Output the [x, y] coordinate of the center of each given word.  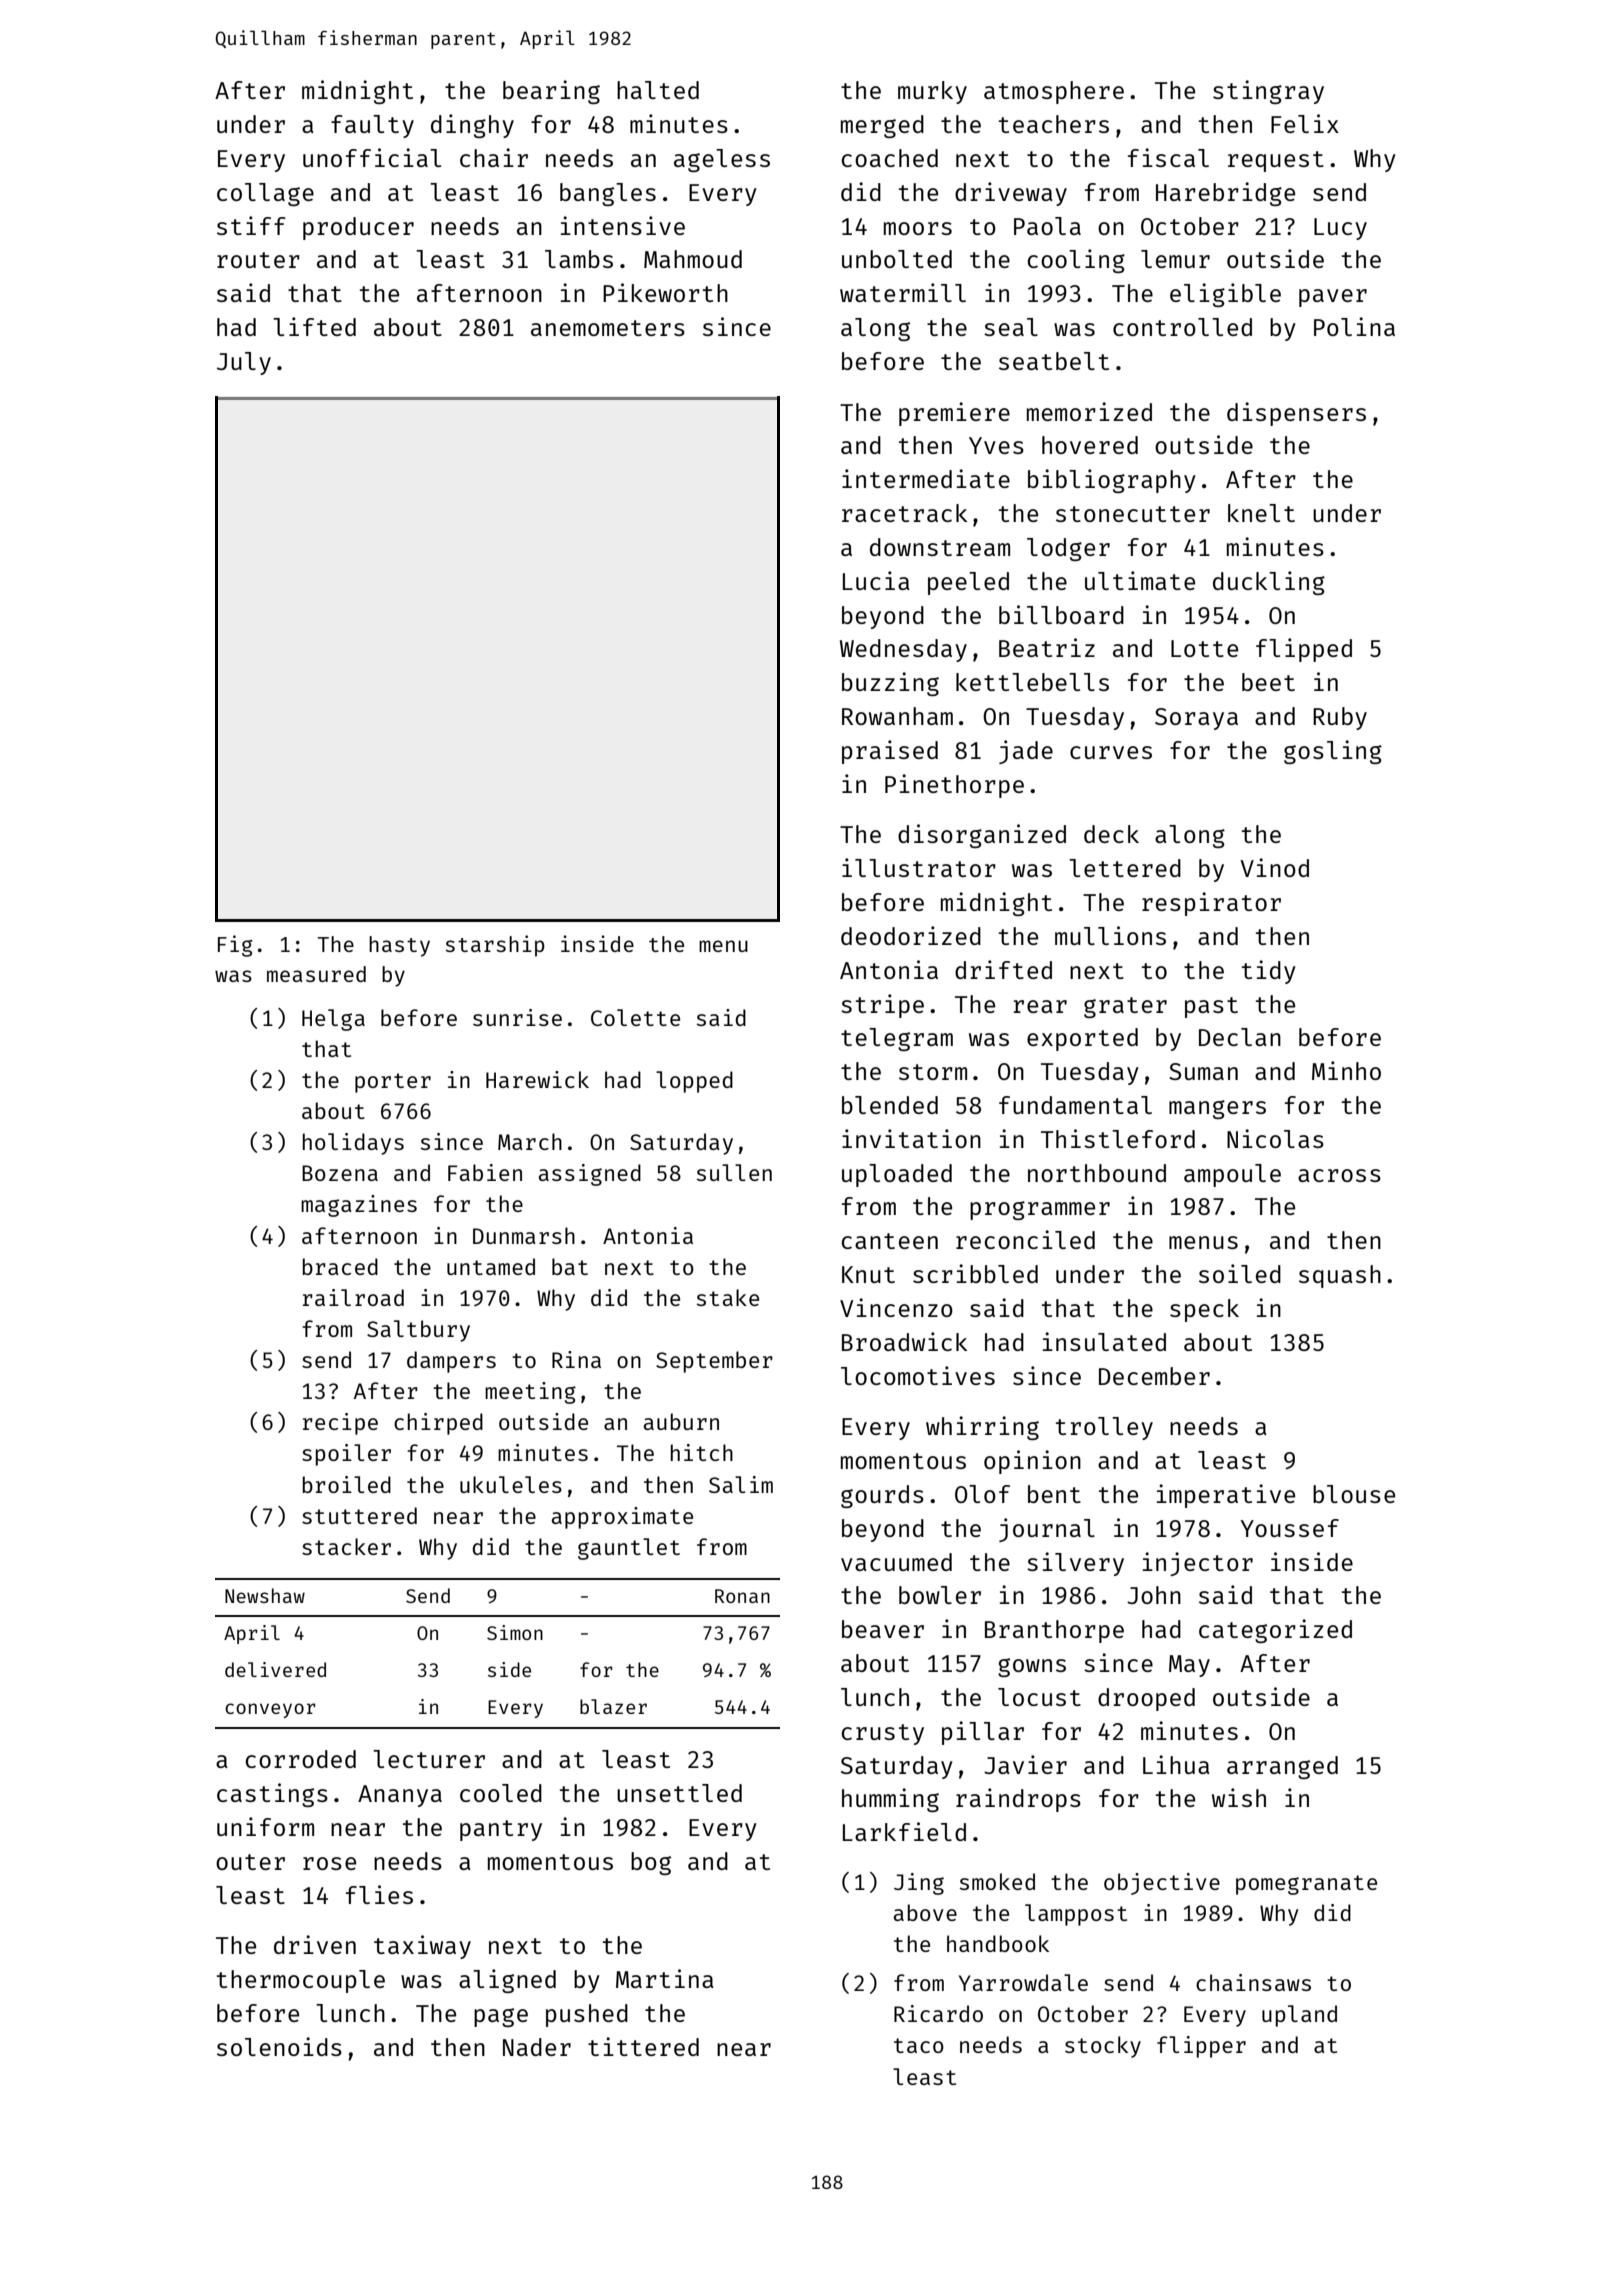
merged [882, 126]
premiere [954, 414]
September [714, 1362]
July [244, 363]
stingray [1268, 92]
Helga [333, 1020]
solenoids [279, 2046]
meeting [530, 1393]
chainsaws [1253, 1982]
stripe [882, 1006]
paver [1333, 298]
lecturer [429, 1759]
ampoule [1232, 1175]
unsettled [679, 1793]
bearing [551, 92]
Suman [1203, 1071]
